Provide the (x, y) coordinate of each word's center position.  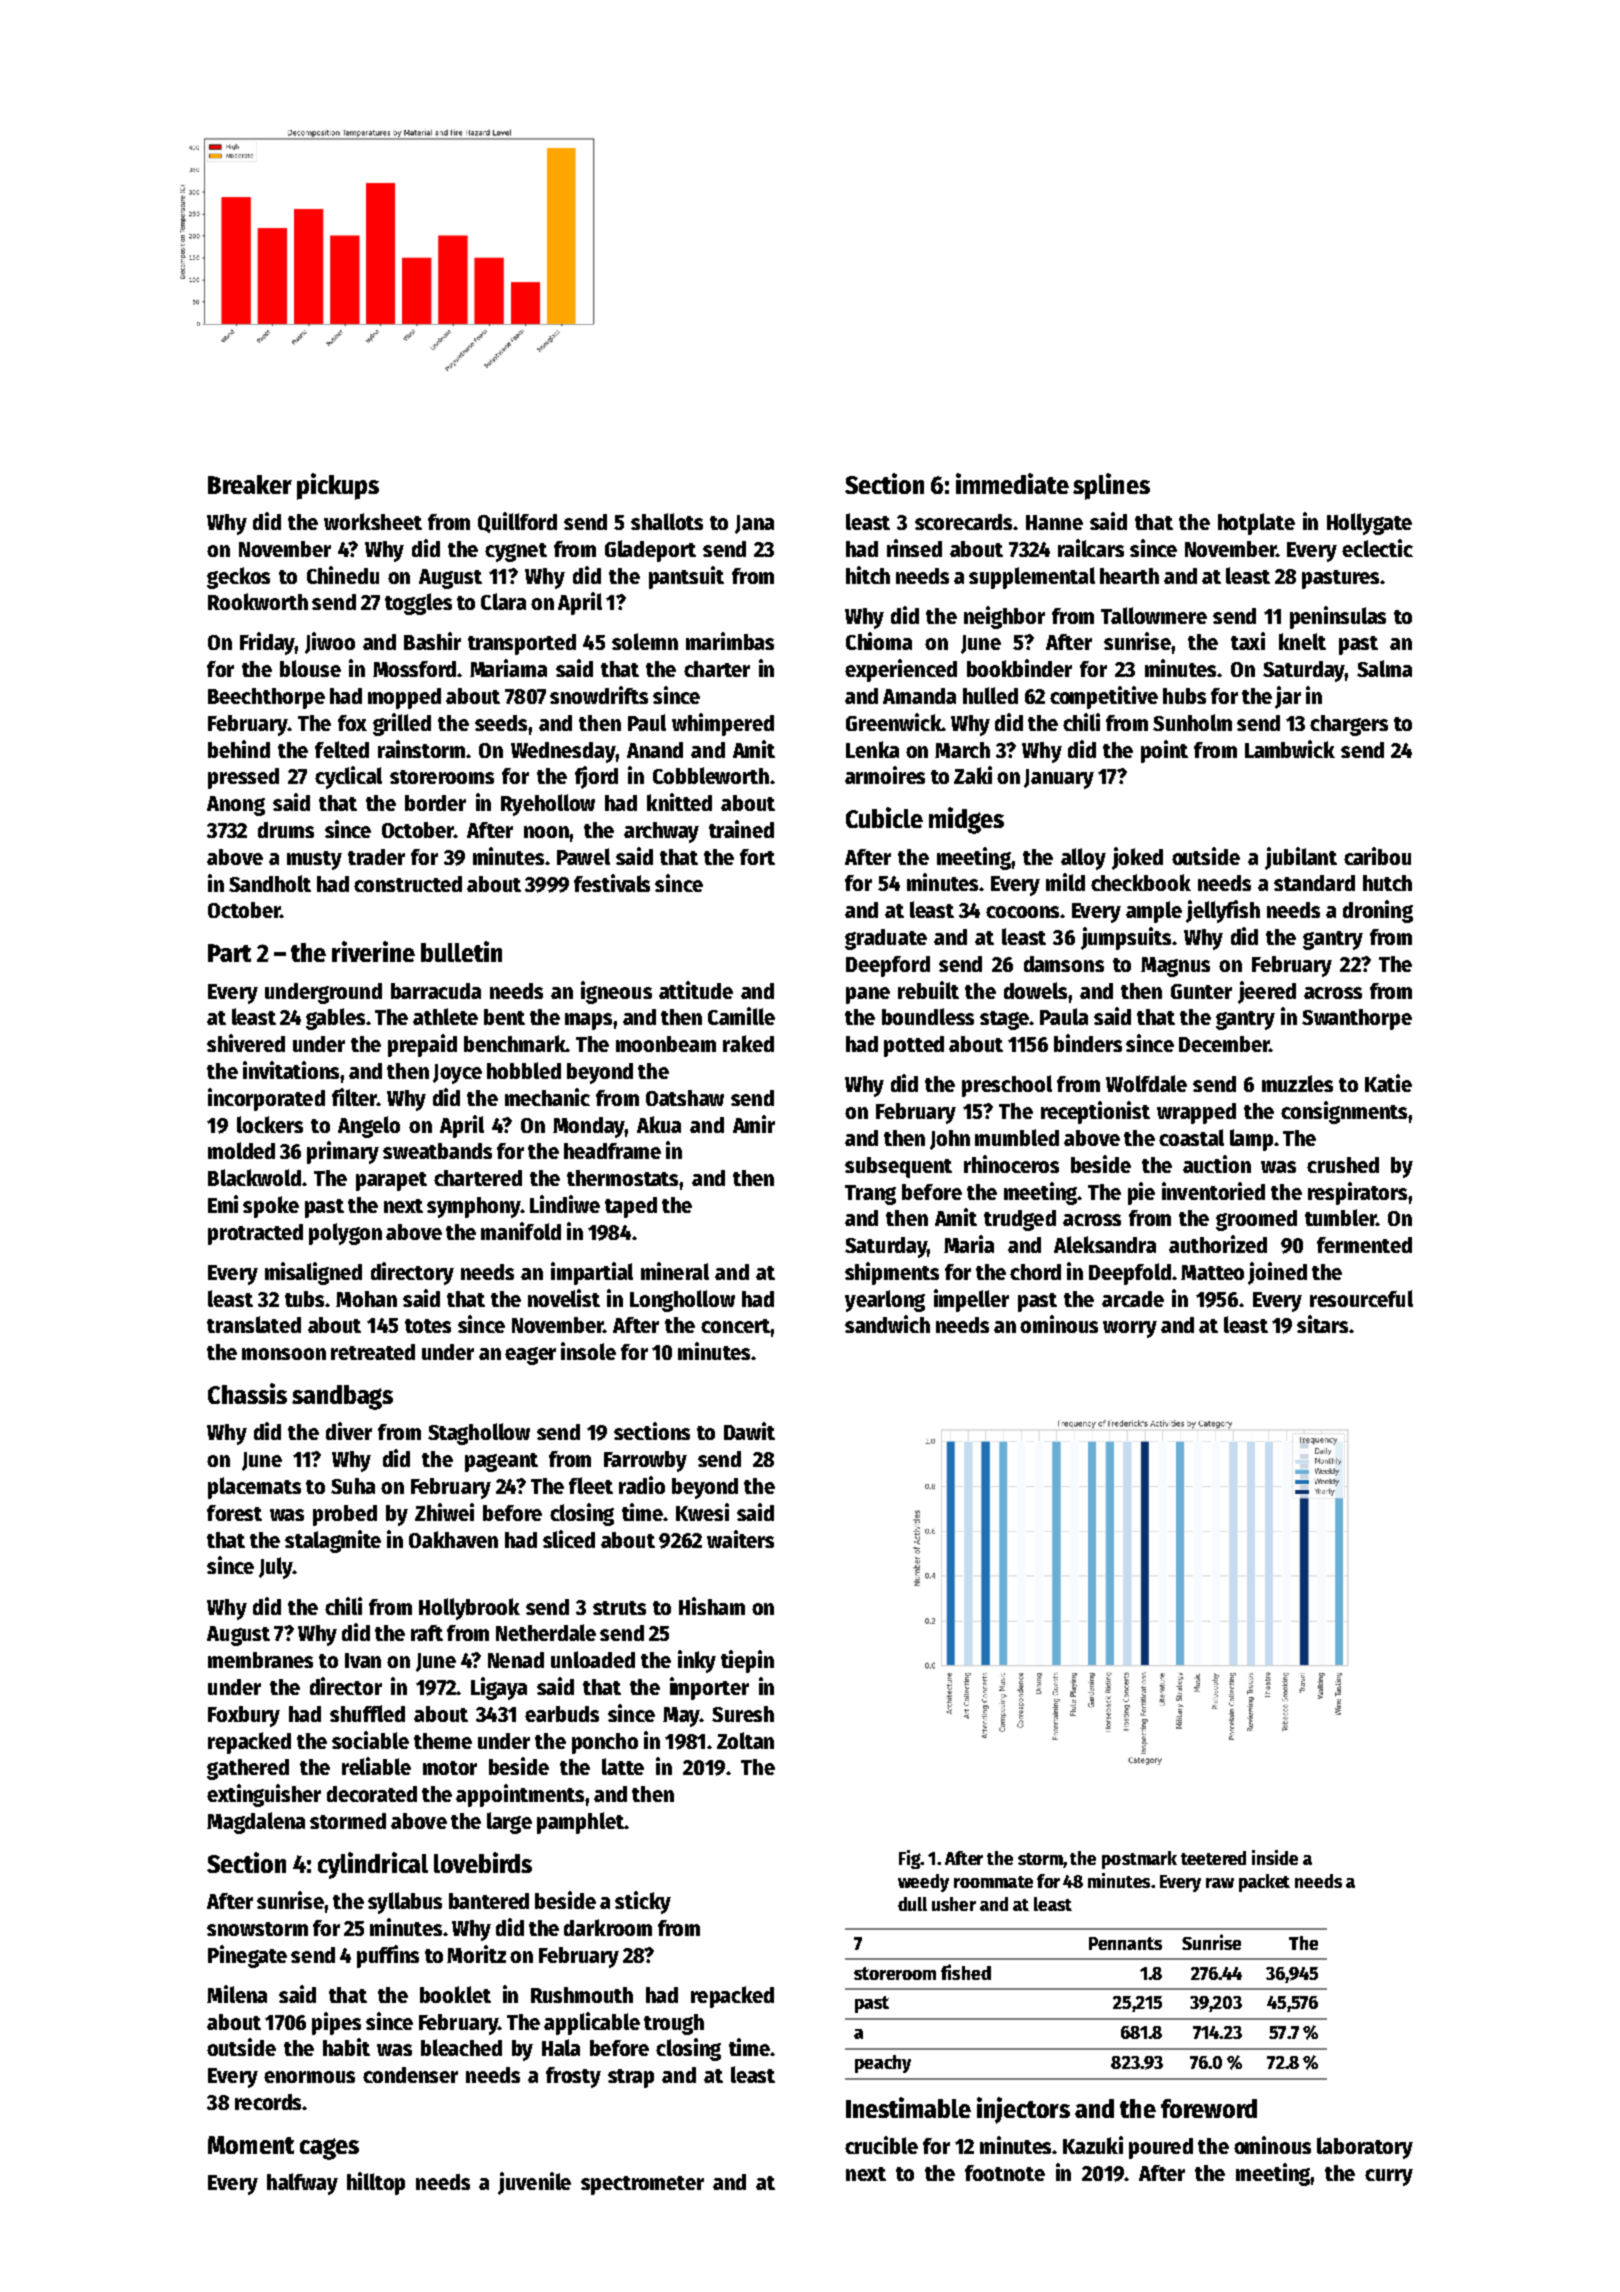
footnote (1005, 2173)
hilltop (376, 2183)
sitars (1322, 1324)
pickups (338, 486)
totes (428, 1326)
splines (1111, 486)
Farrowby (645, 1461)
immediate (1012, 483)
